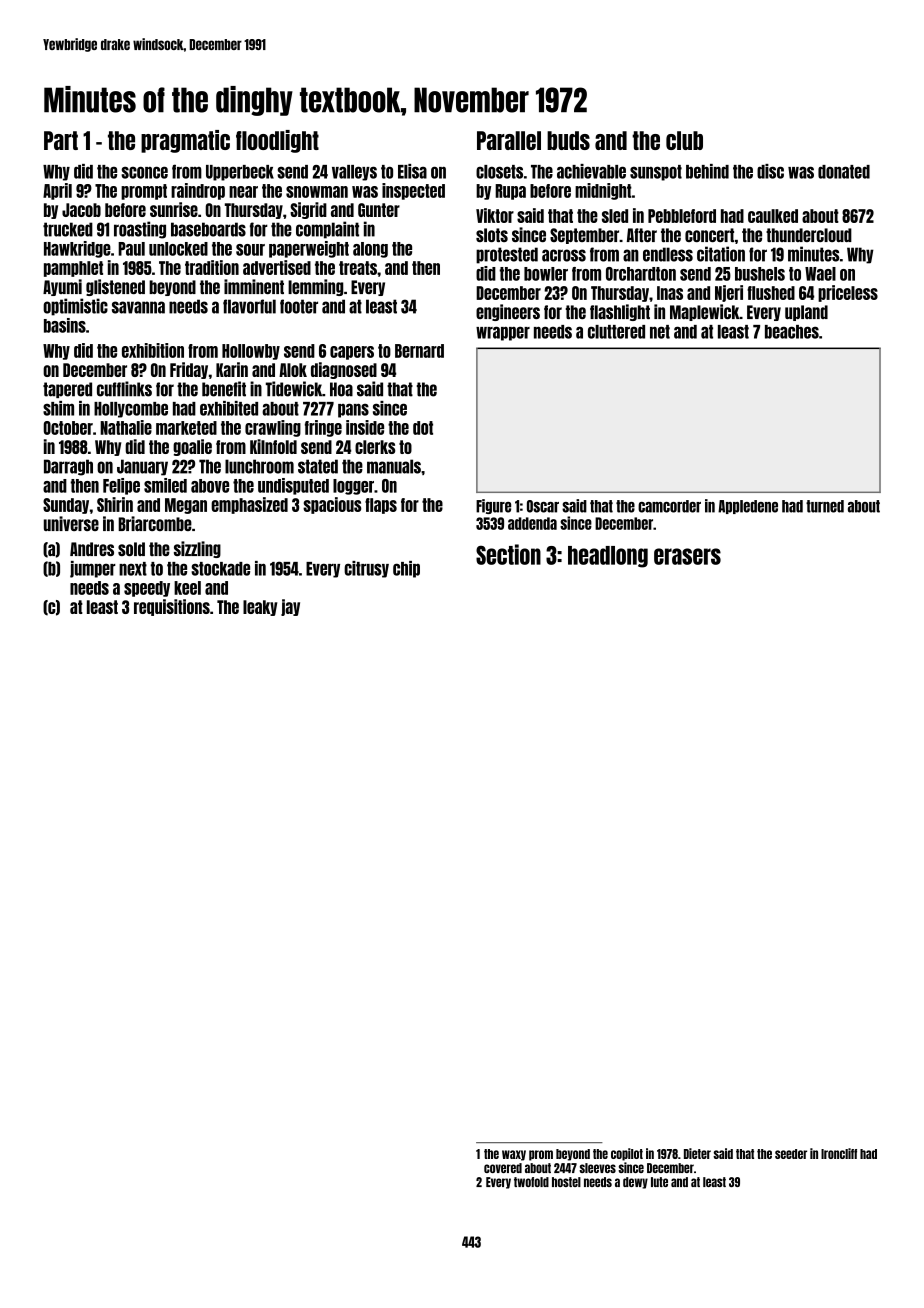 The height and width of the page is (1308, 924). What do you see at coordinates (792, 332) in the page?
I see `beaches` at bounding box center [792, 332].
